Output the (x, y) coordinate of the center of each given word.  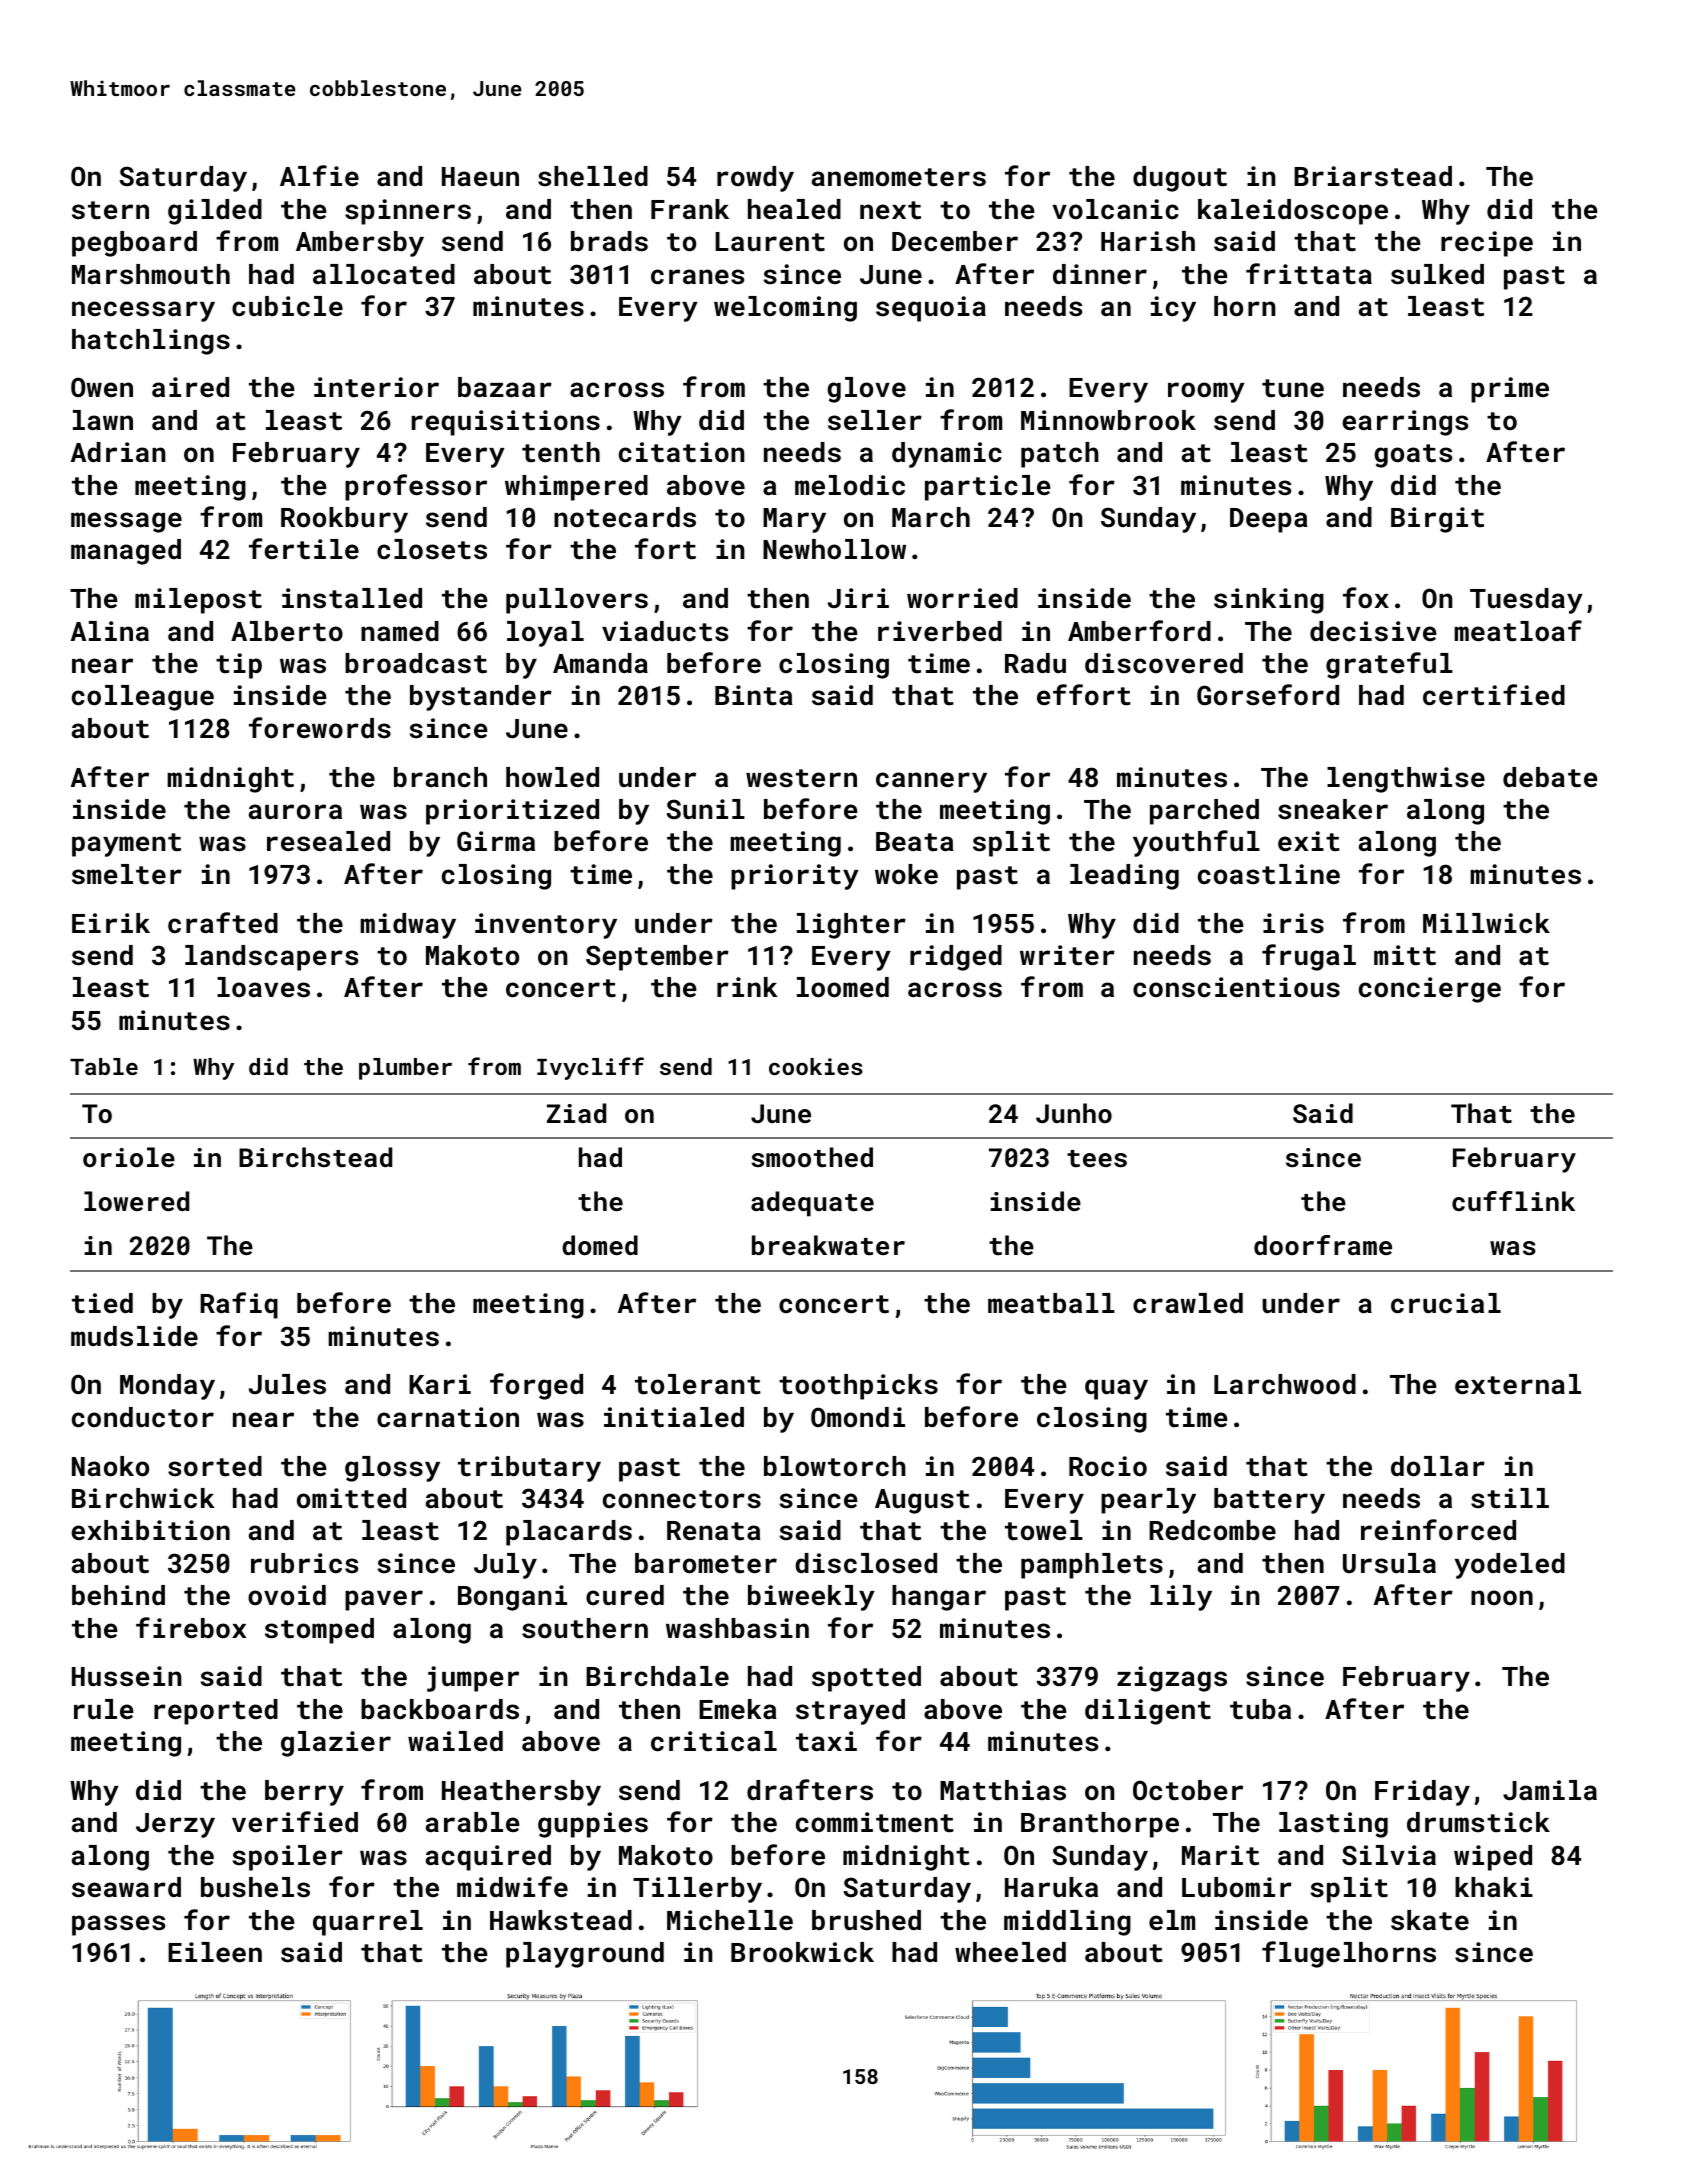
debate (1550, 777)
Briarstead (1373, 176)
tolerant (698, 1384)
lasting (1333, 1825)
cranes (697, 277)
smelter (127, 874)
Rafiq (239, 1305)
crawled (1188, 1303)
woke (906, 874)
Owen (102, 387)
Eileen (215, 1952)
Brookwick (802, 1952)
